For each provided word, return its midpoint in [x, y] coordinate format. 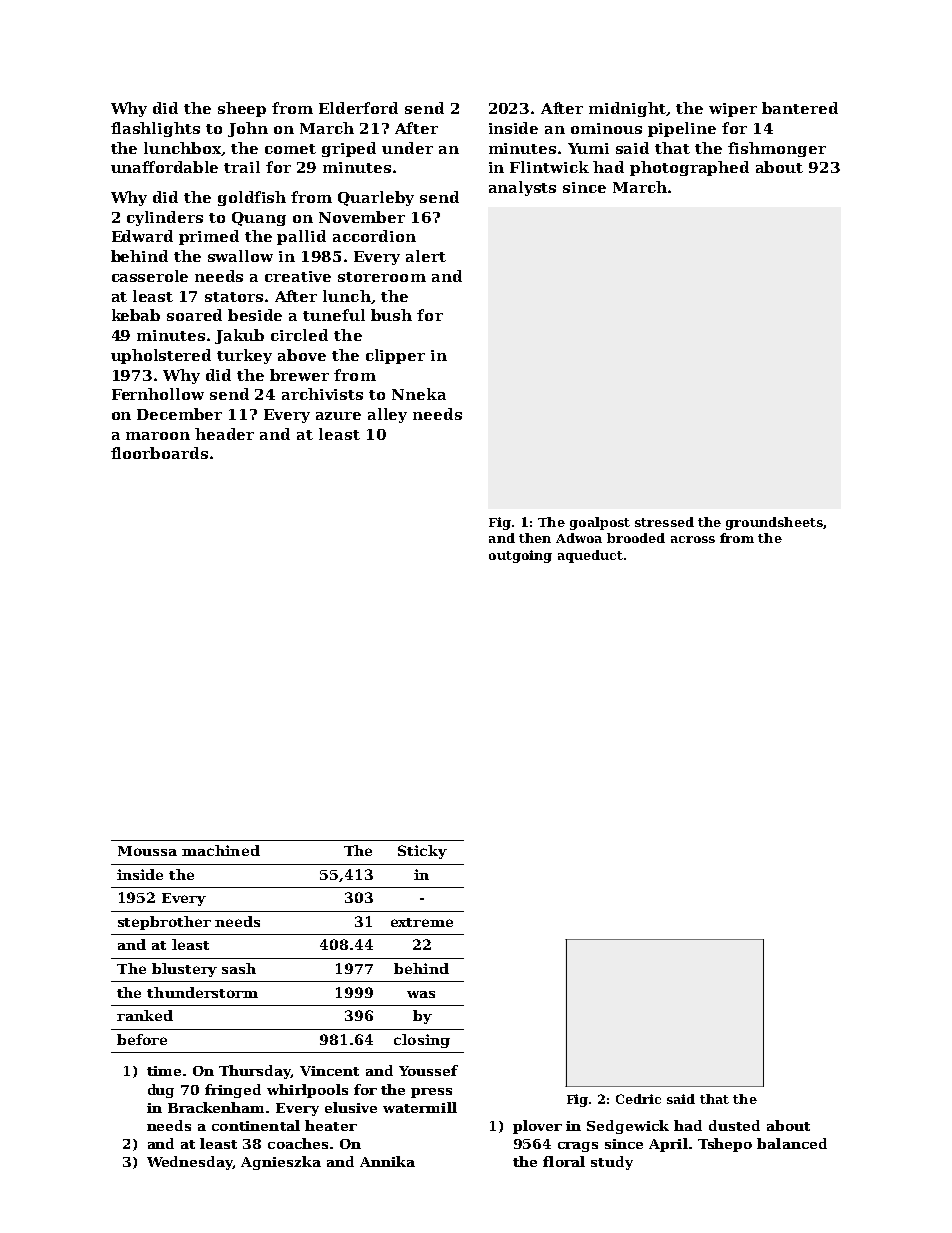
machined [221, 850]
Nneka [419, 394]
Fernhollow [158, 394]
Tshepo [725, 1145]
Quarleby [376, 198]
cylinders [165, 218]
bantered [800, 108]
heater [331, 1125]
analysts [522, 188]
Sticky [422, 852]
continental [256, 1125]
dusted [734, 1125]
